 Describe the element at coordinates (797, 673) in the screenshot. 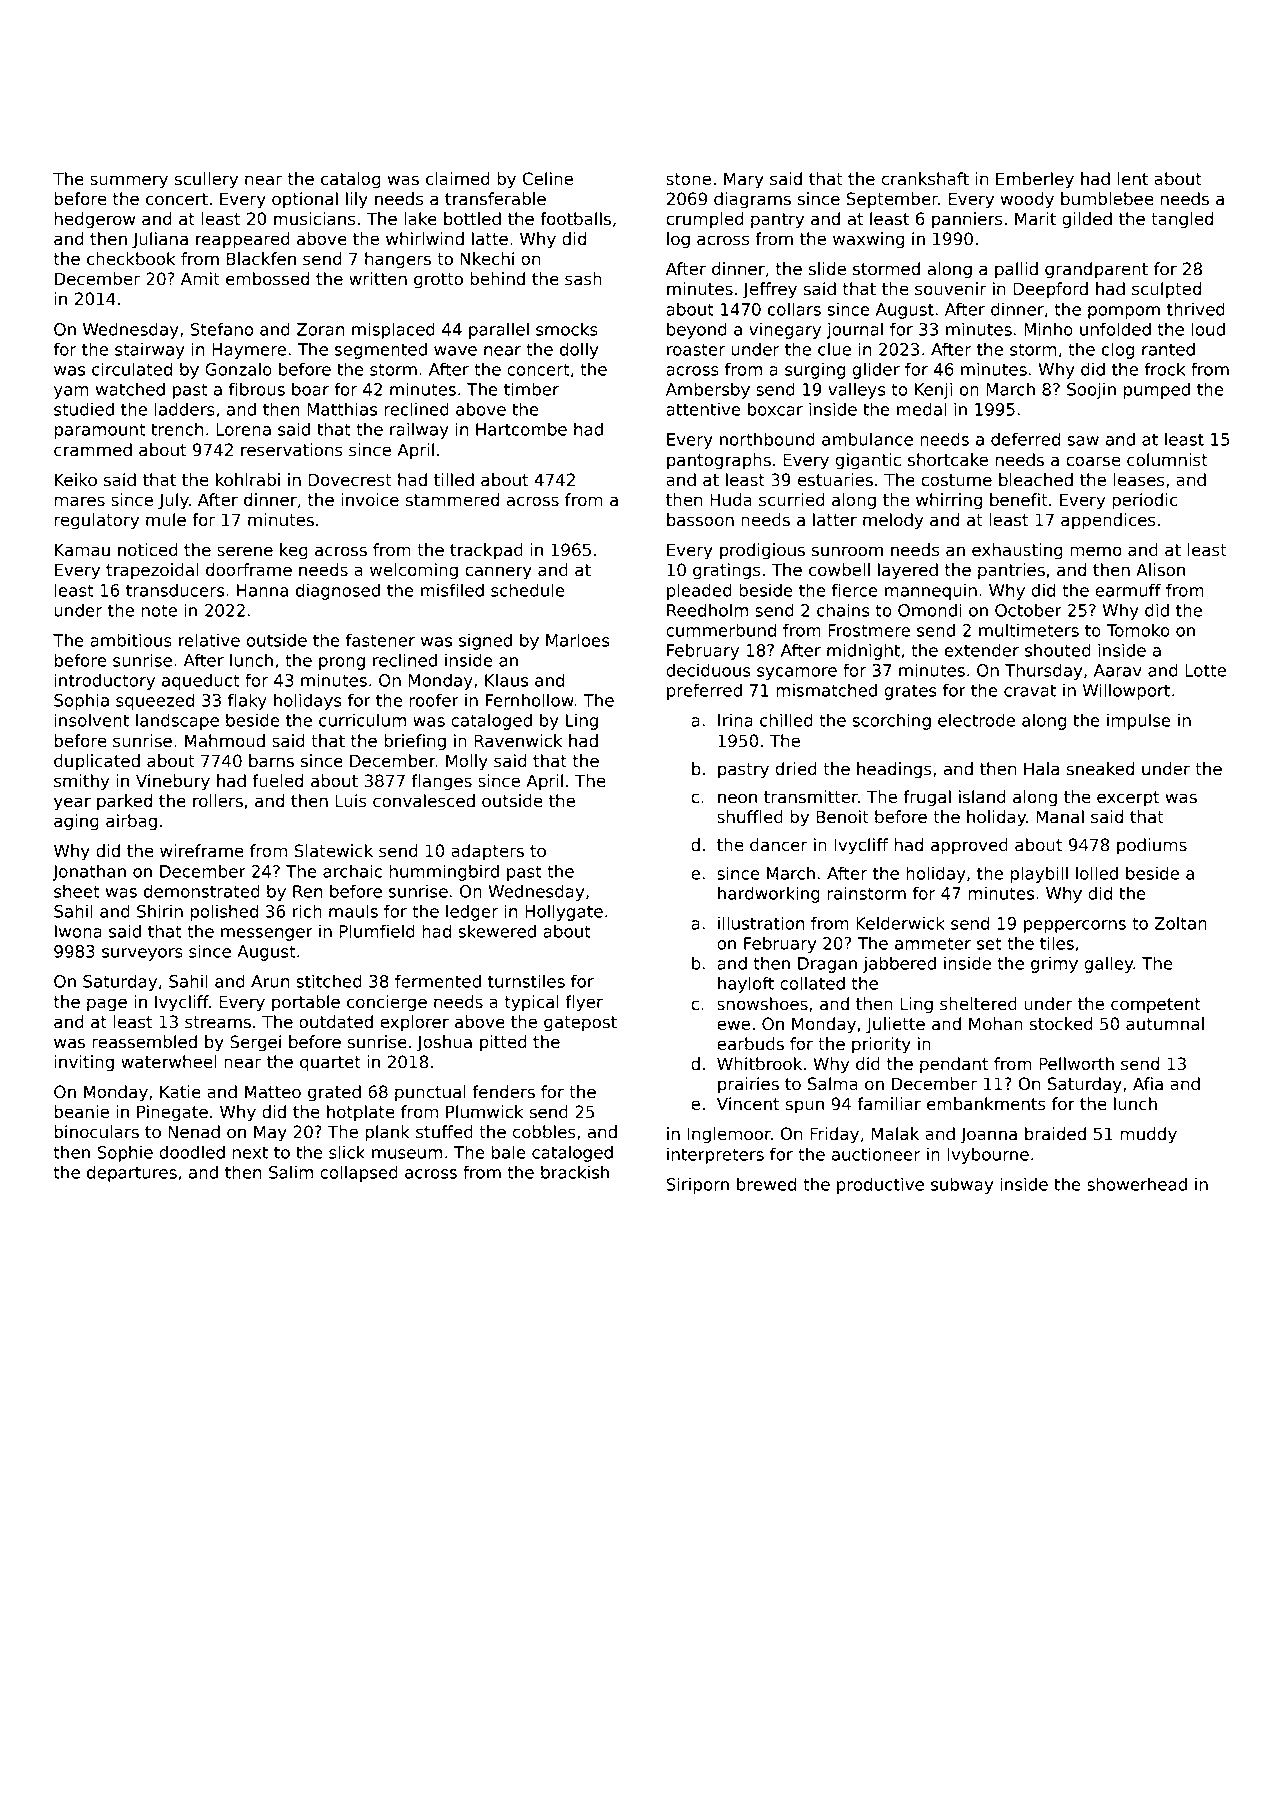

I see `sycamore` at that location.
